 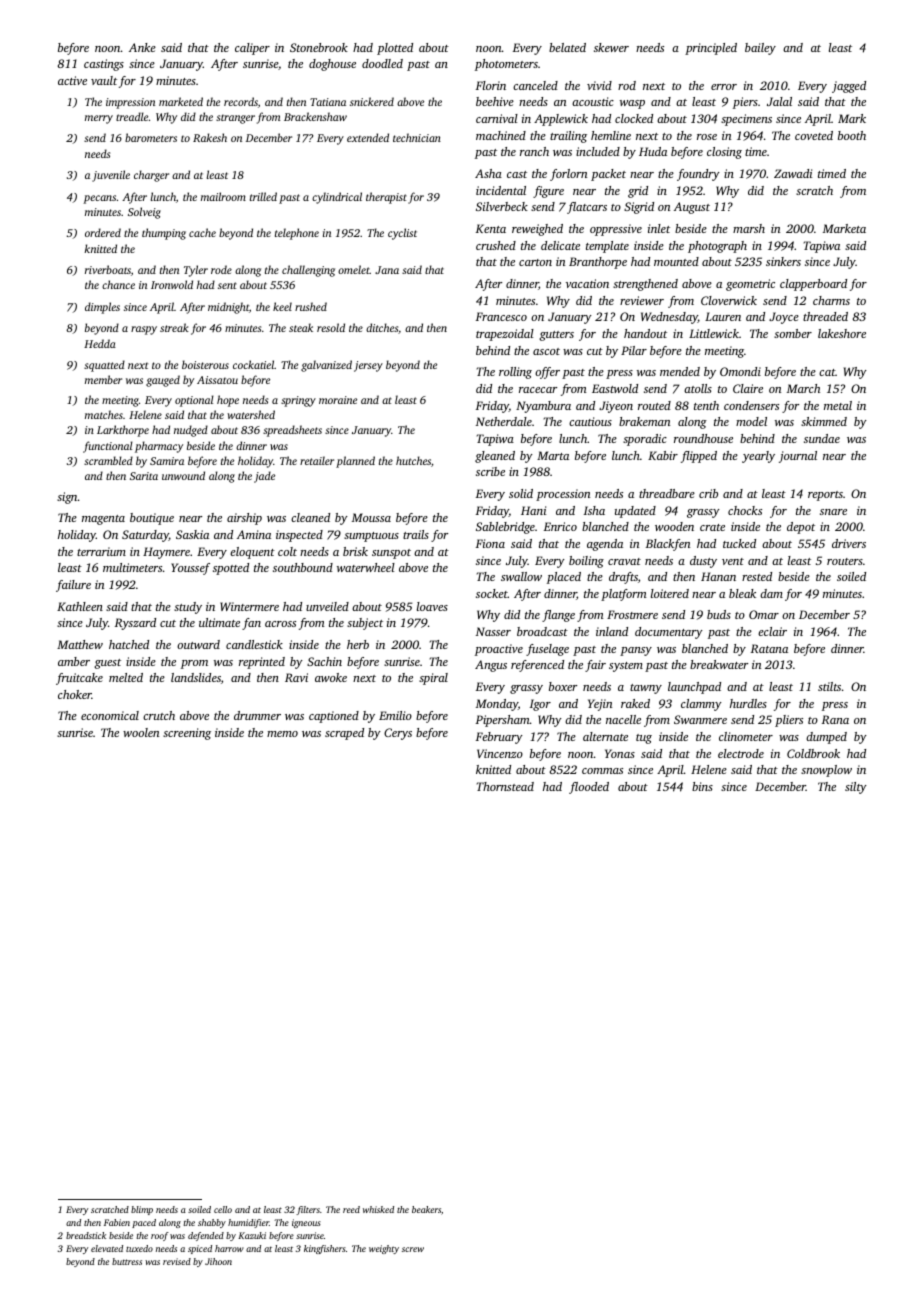 What do you see at coordinates (813, 753) in the page?
I see `Coldbrook` at bounding box center [813, 753].
